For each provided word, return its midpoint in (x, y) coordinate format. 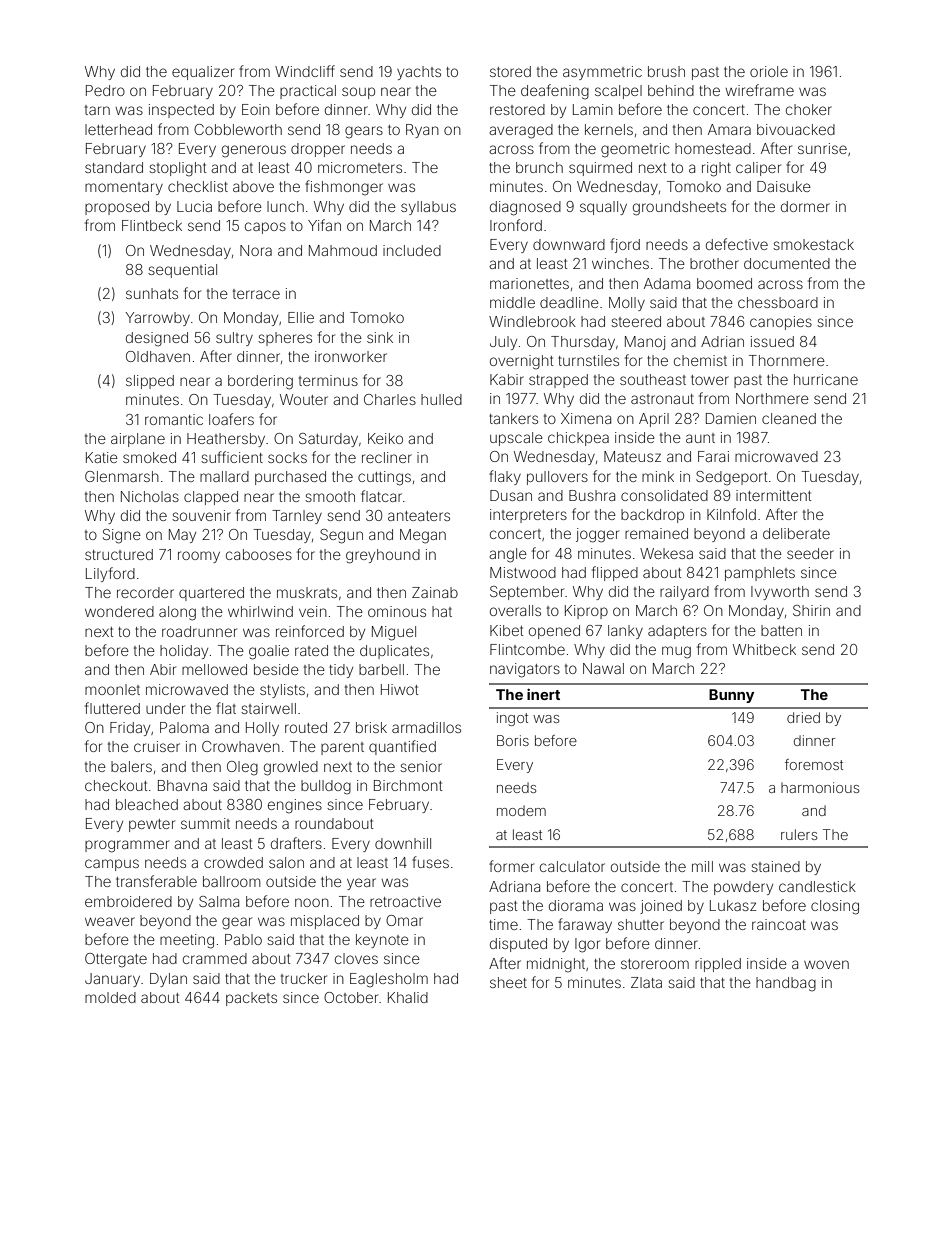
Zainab (435, 592)
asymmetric (602, 73)
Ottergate (116, 960)
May (182, 536)
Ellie (301, 317)
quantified (402, 747)
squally (603, 208)
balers (131, 766)
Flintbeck (152, 225)
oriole (769, 71)
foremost (814, 764)
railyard (684, 593)
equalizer (203, 73)
